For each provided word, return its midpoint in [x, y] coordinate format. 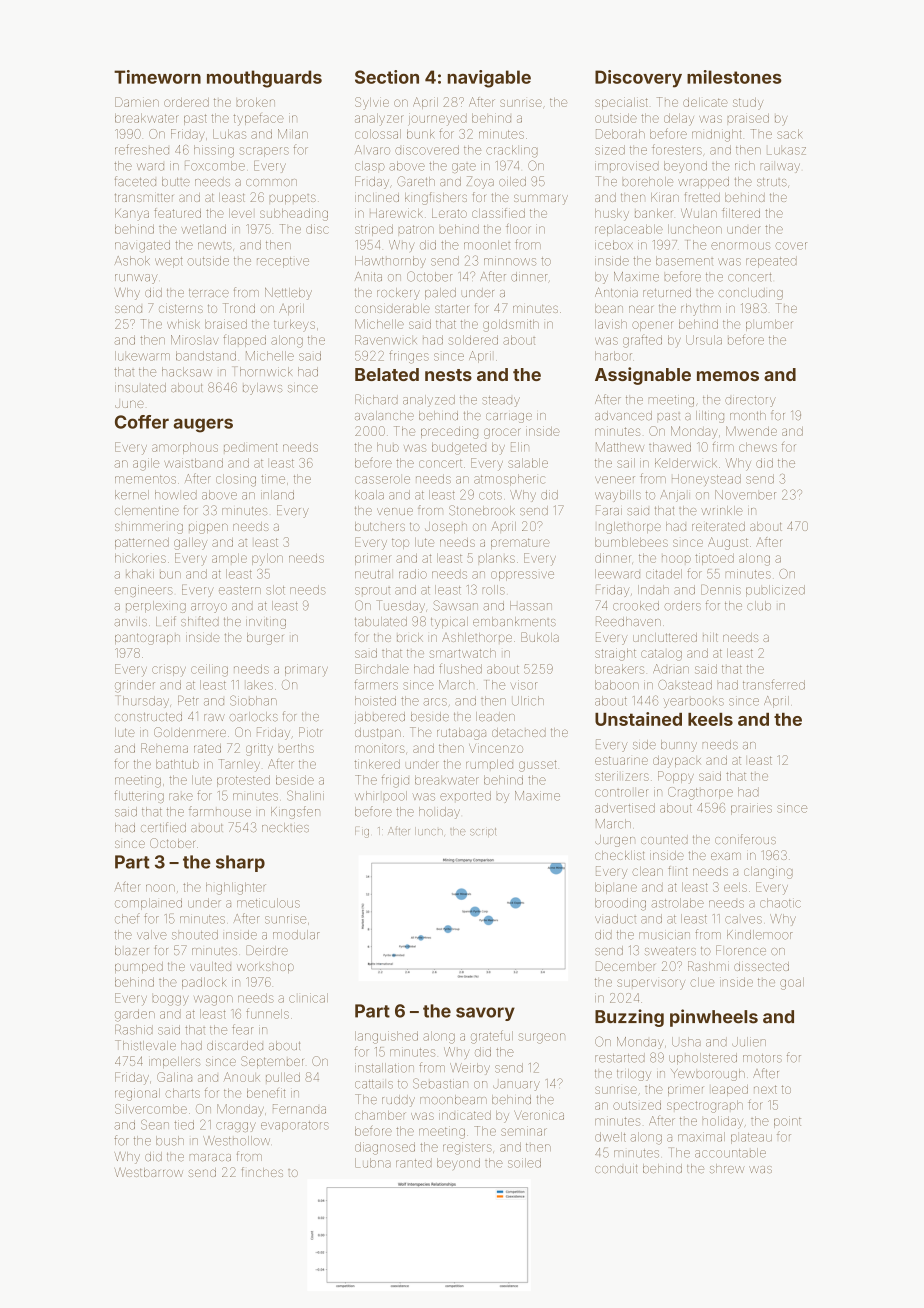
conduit [616, 1169]
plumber [769, 325]
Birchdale [382, 669]
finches [262, 1172]
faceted [135, 181]
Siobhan [253, 700]
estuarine [621, 760]
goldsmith [511, 325]
